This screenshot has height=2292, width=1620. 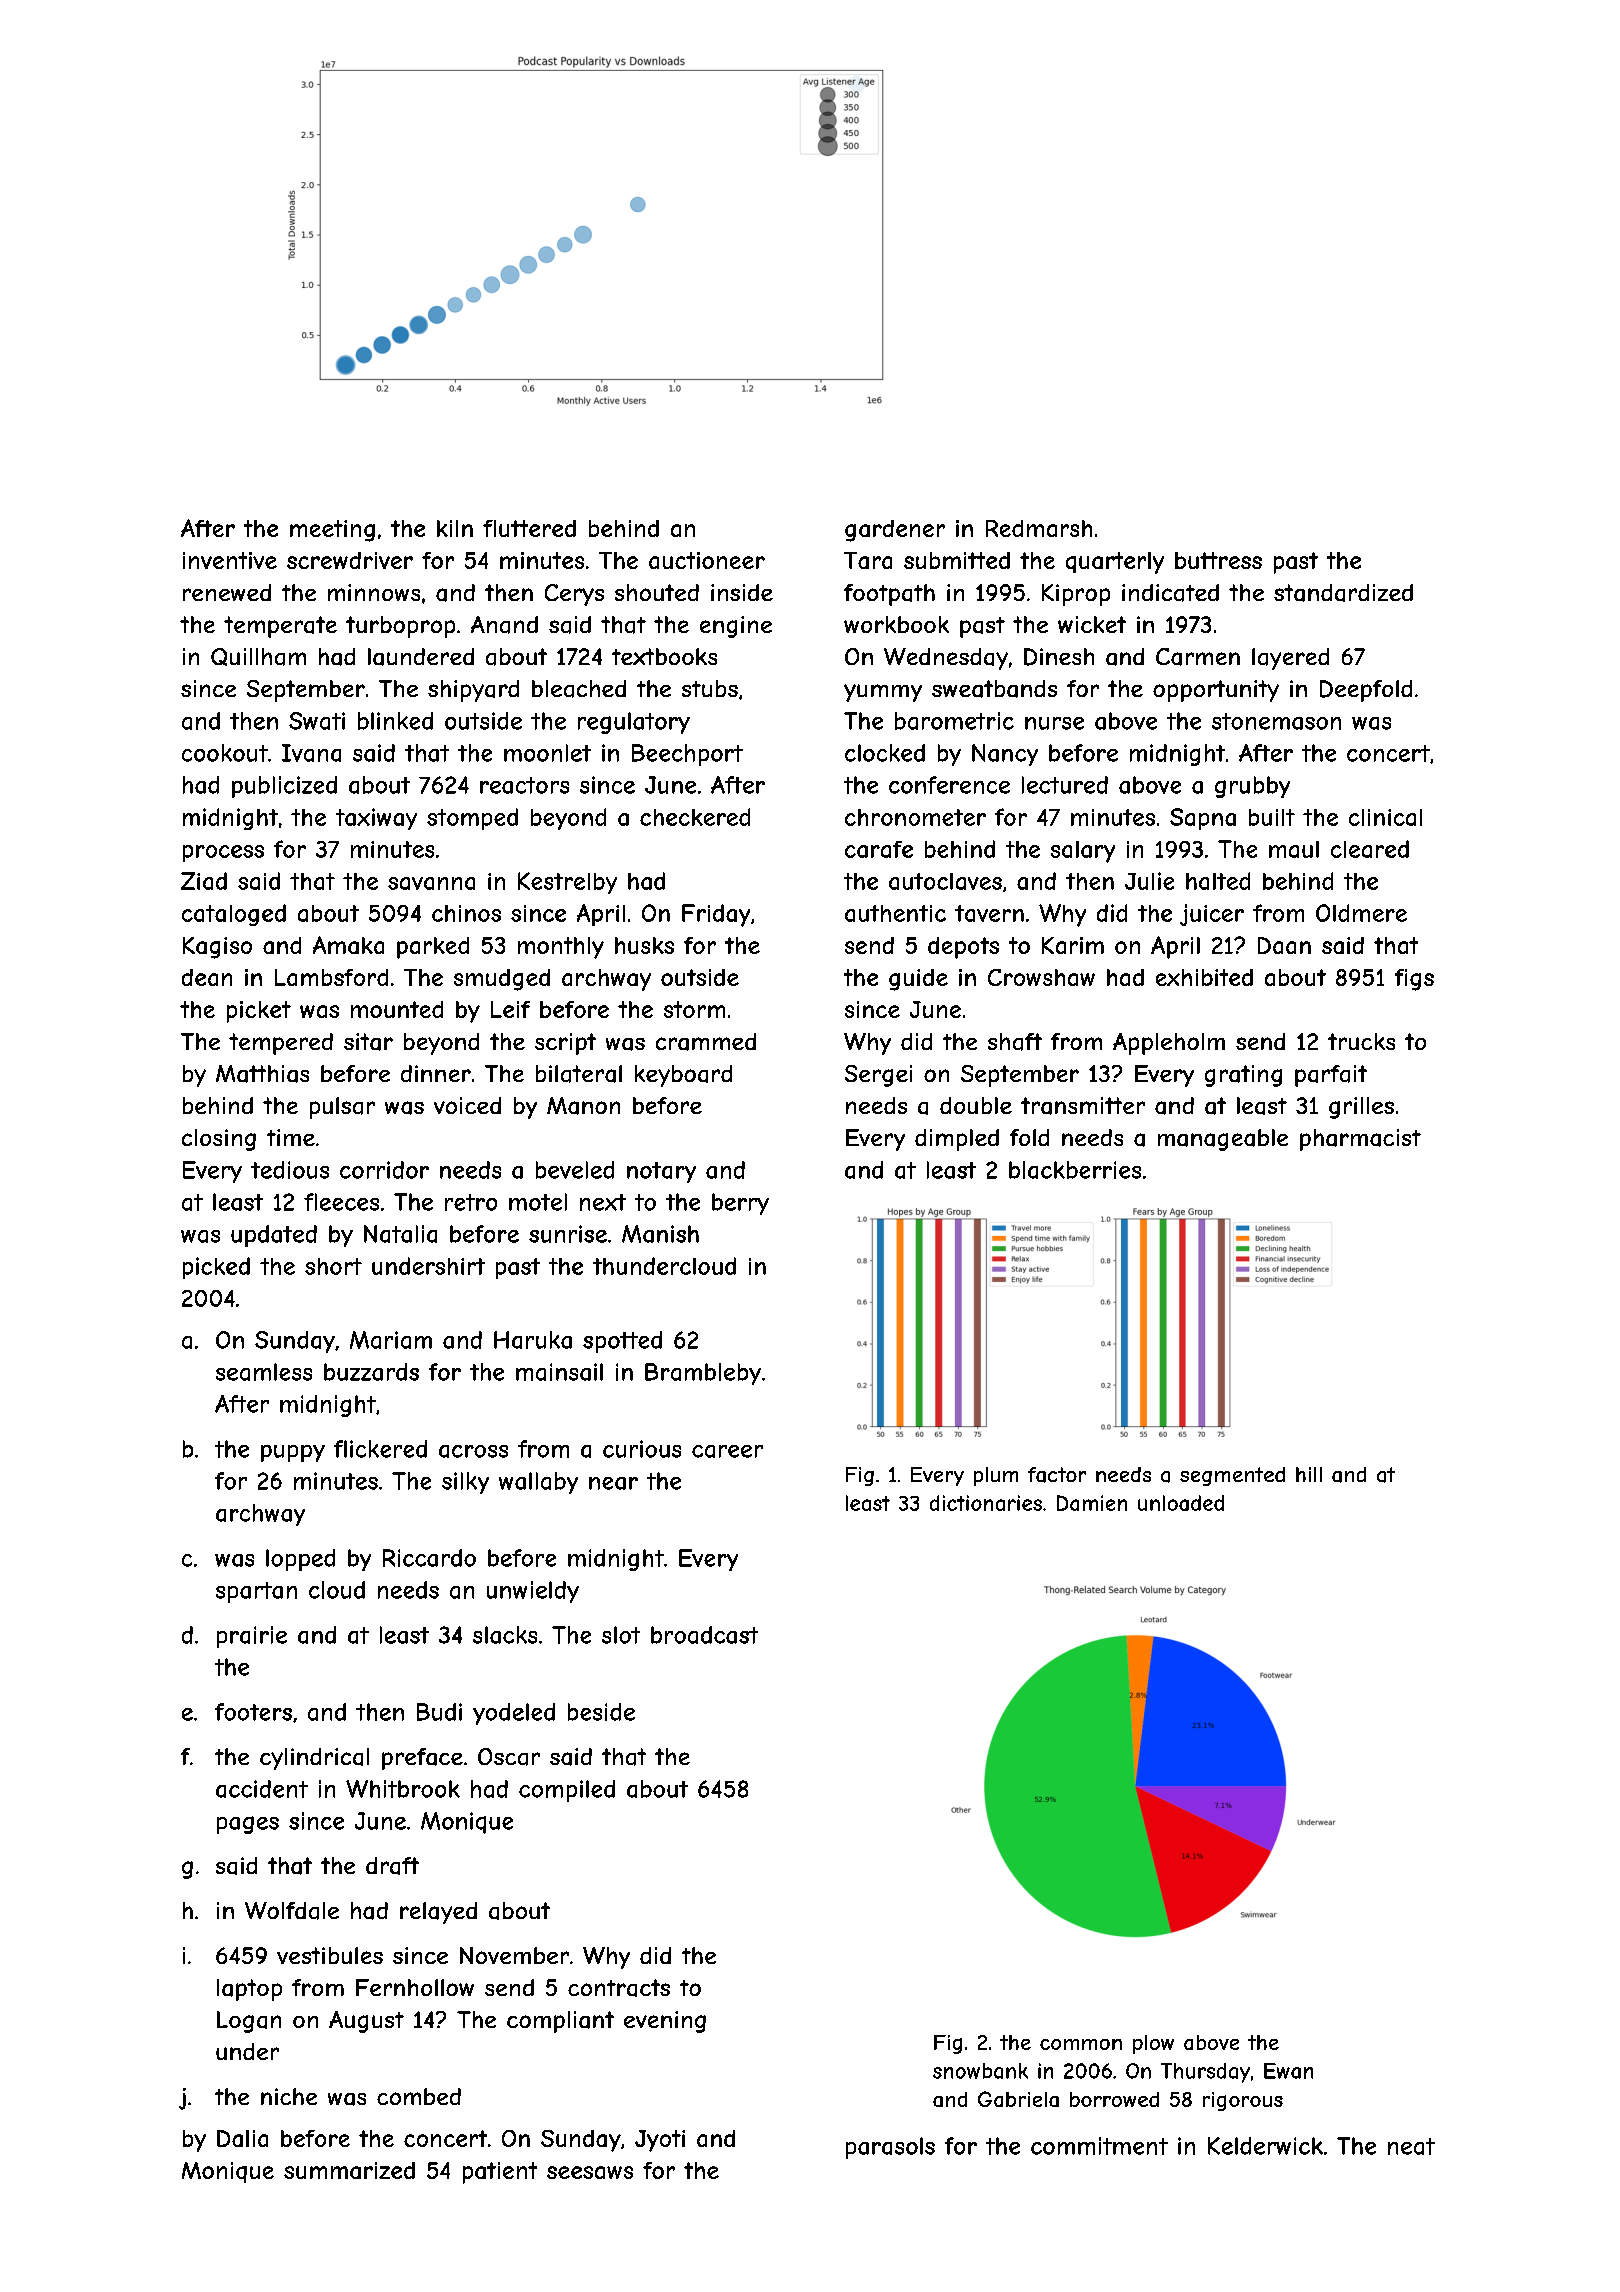 What do you see at coordinates (1216, 691) in the screenshot?
I see `opportunity` at bounding box center [1216, 691].
